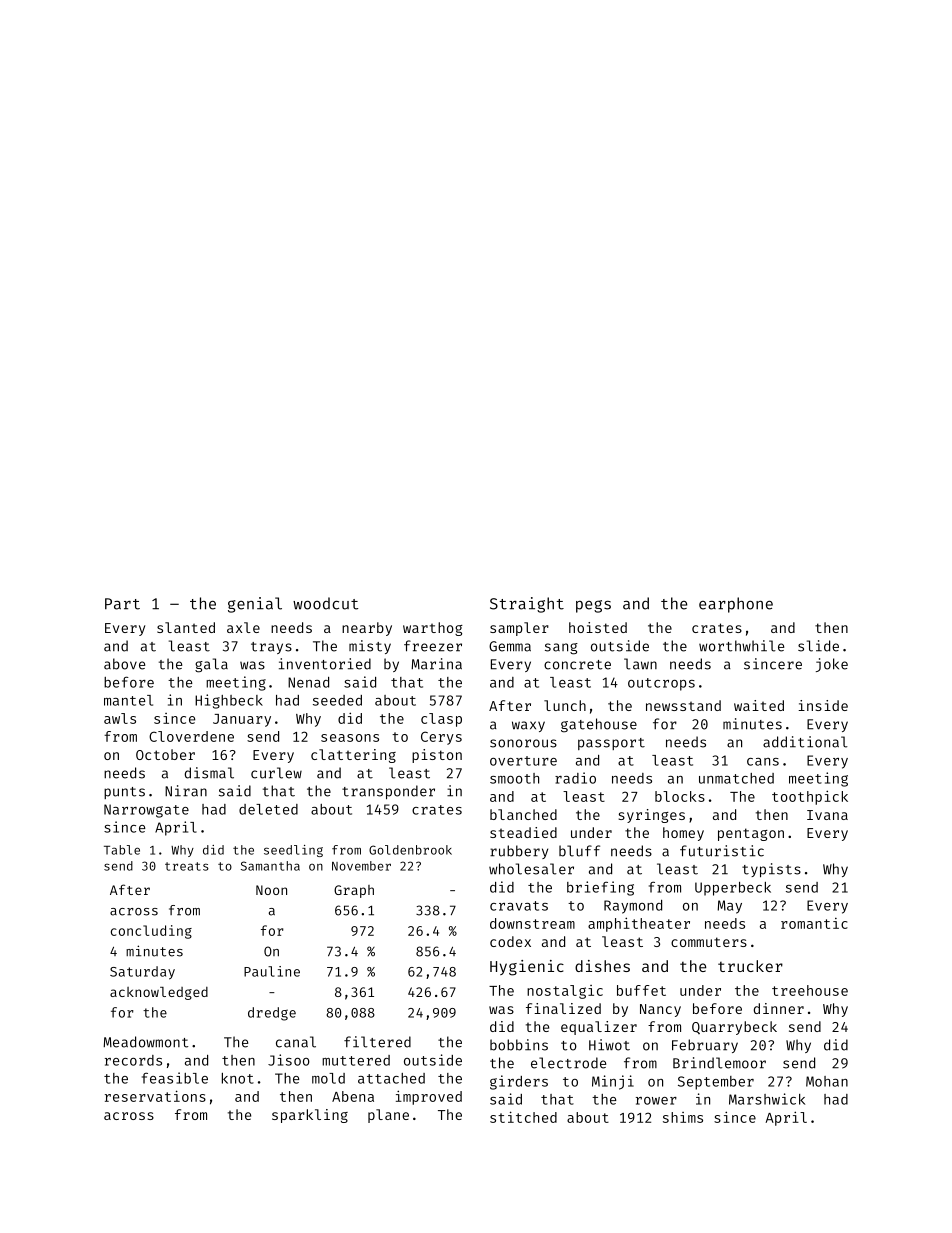 This screenshot has width=952, height=1233. I want to click on Graph, so click(354, 891).
